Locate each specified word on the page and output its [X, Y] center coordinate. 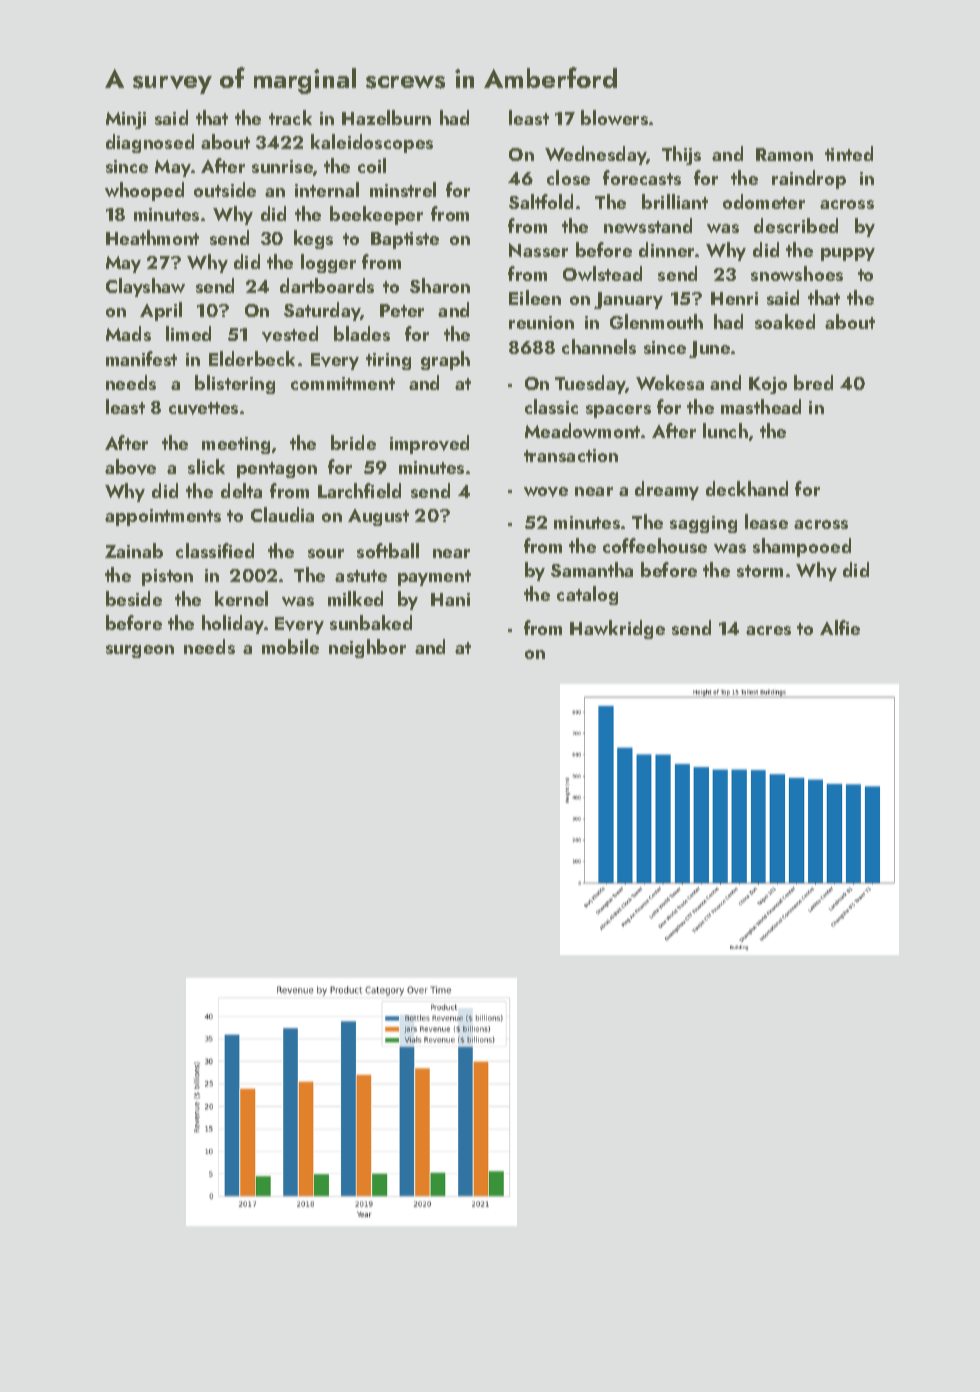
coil [372, 165]
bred [813, 382]
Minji [126, 120]
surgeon [140, 651]
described [796, 225]
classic [551, 406]
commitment [343, 383]
